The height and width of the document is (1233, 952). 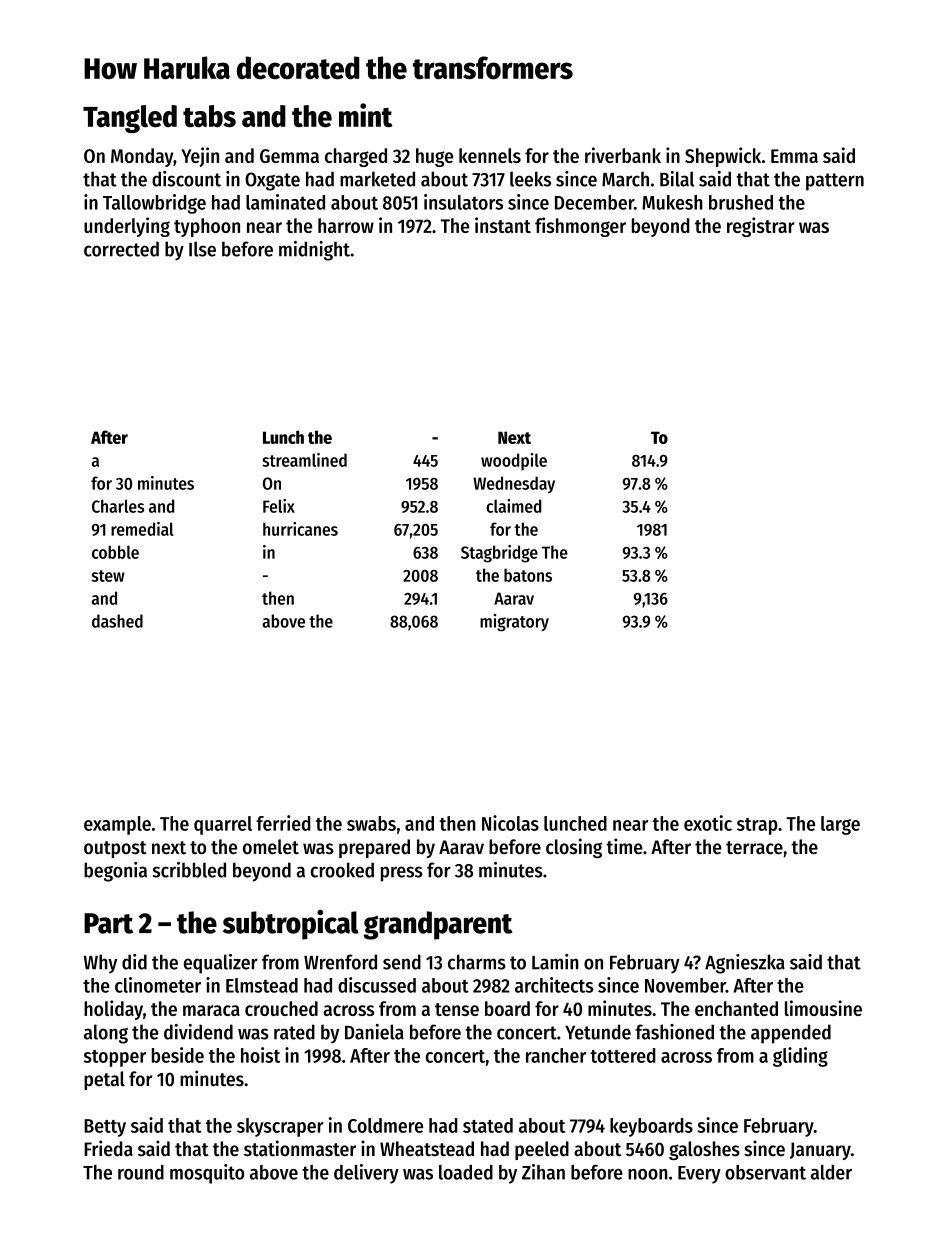 I want to click on Shepwick, so click(x=723, y=157).
